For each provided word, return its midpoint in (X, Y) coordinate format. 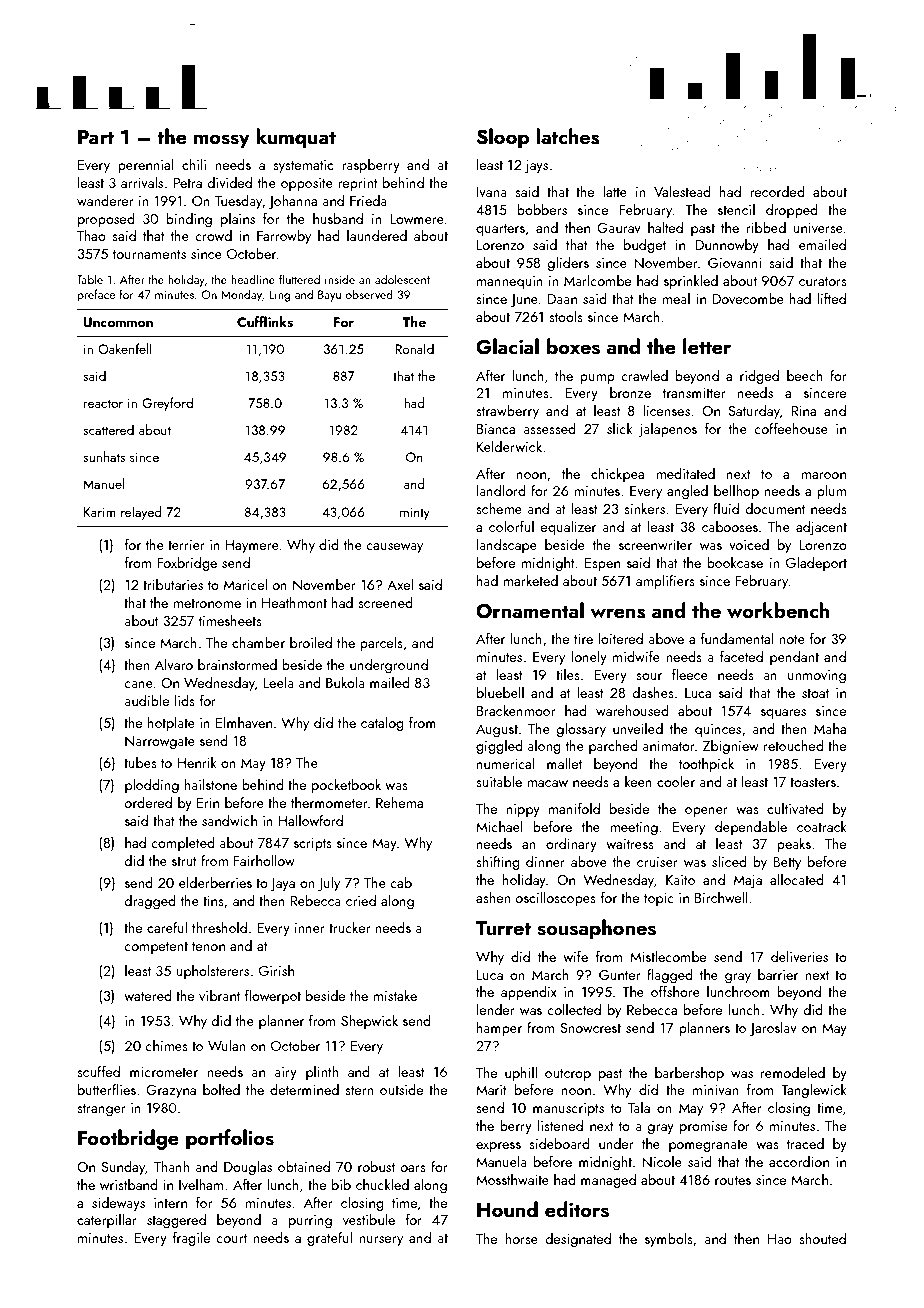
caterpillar (107, 1221)
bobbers (542, 209)
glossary (581, 730)
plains (238, 220)
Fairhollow (264, 860)
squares (783, 714)
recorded (777, 191)
